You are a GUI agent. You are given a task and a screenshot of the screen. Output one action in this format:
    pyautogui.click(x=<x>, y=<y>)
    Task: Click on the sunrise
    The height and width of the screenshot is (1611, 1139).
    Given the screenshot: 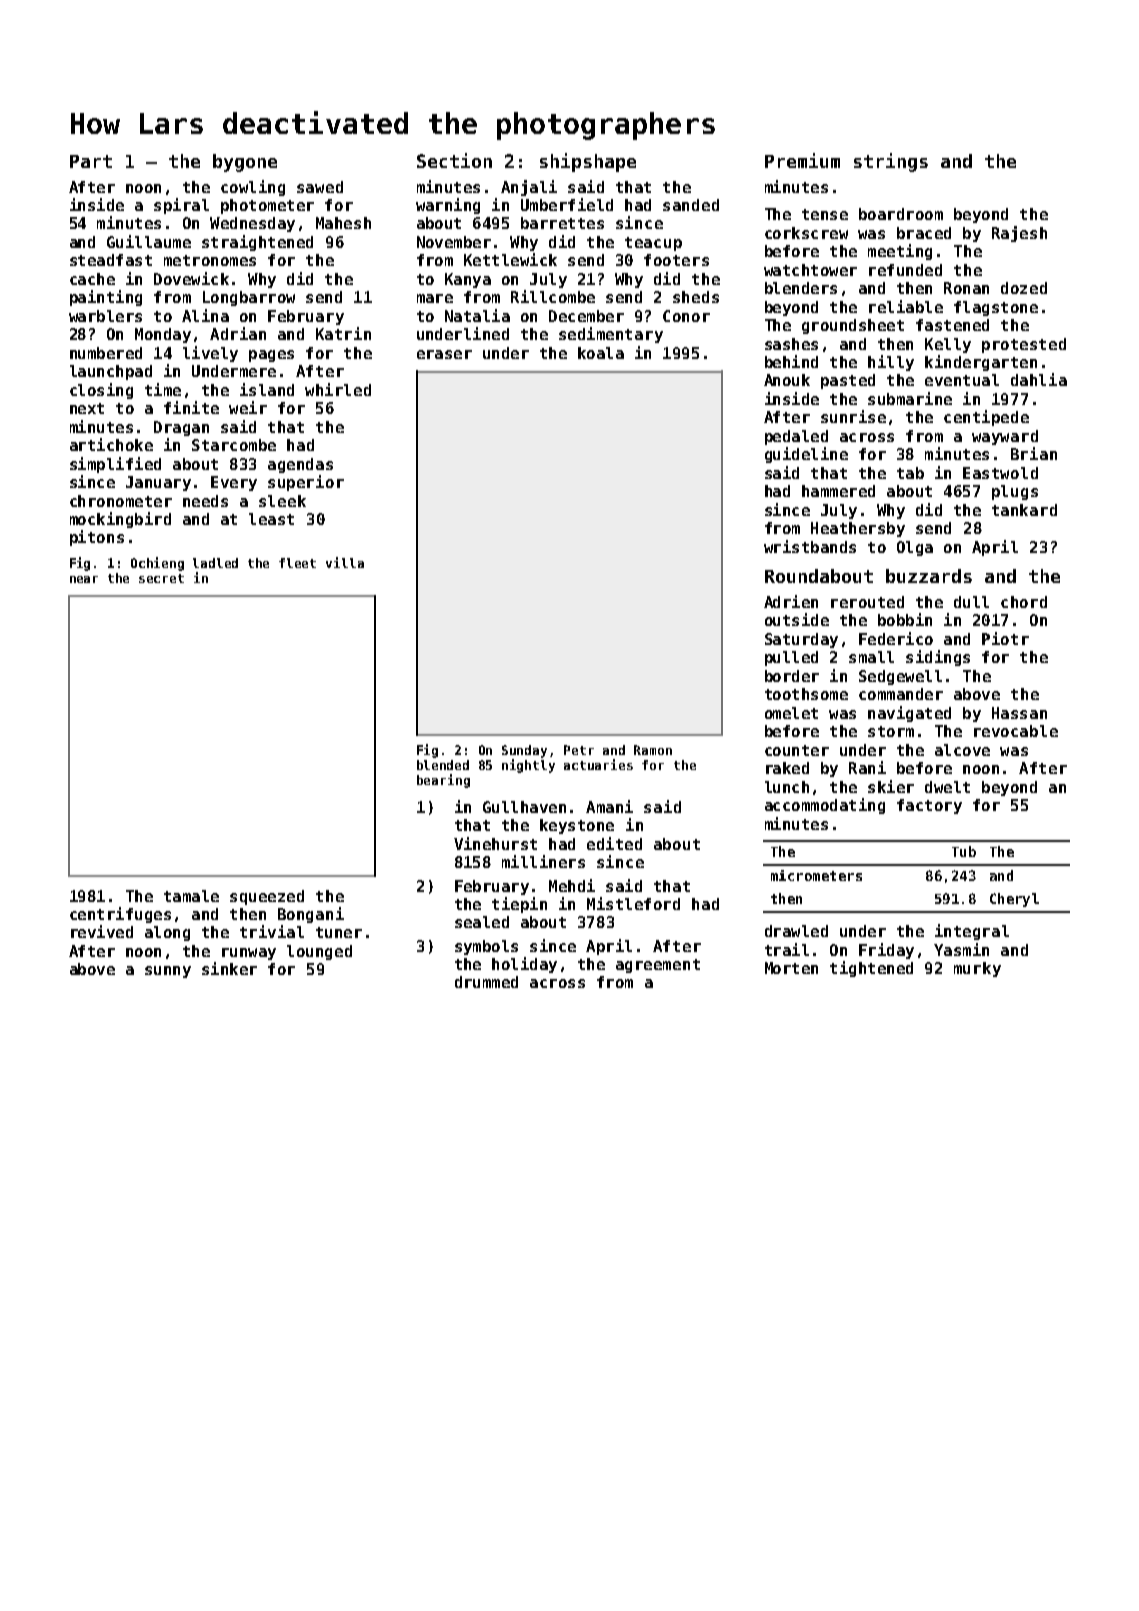 What is the action you would take?
    pyautogui.click(x=853, y=416)
